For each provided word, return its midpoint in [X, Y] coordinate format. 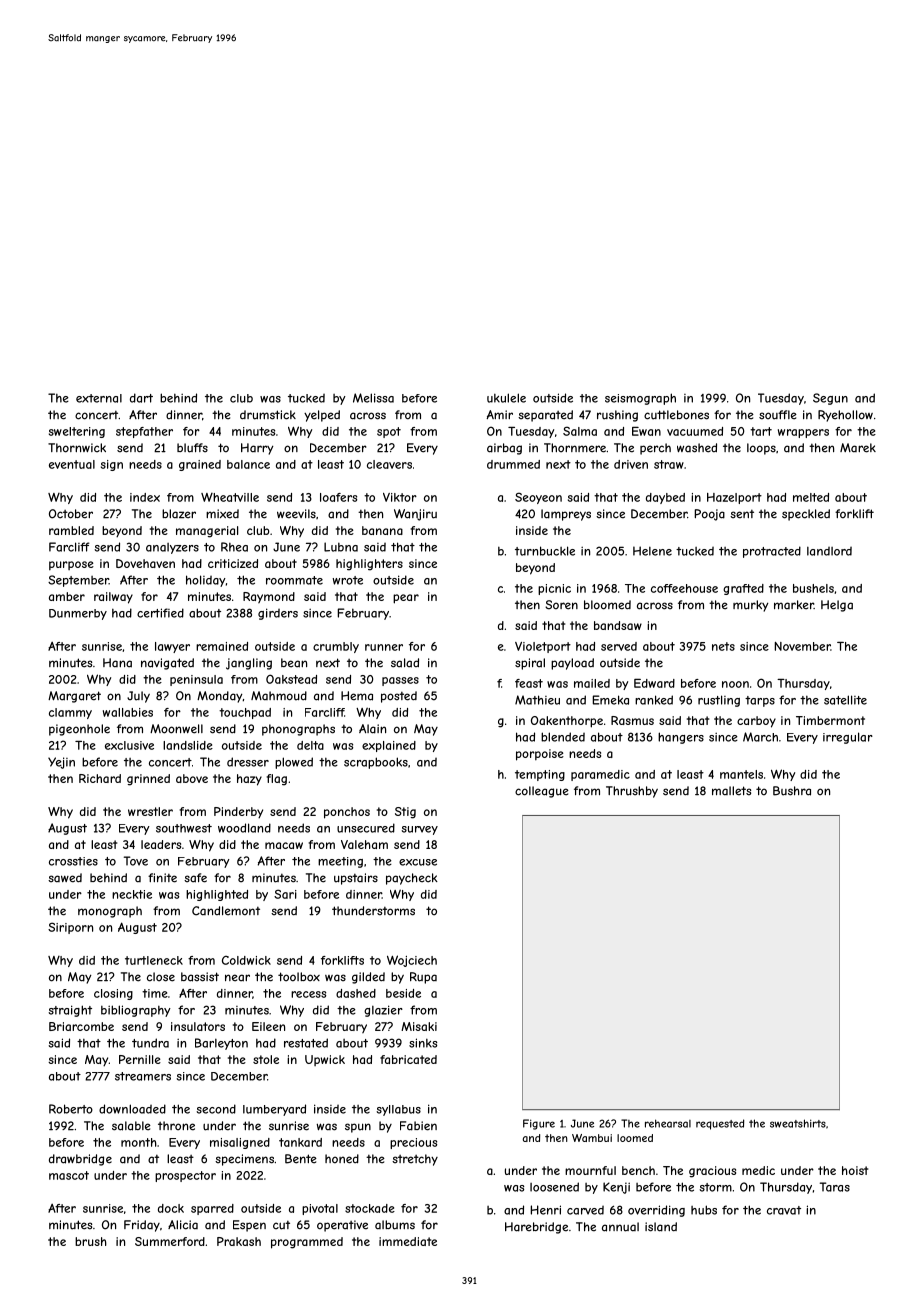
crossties [73, 861]
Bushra [792, 791]
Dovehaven [145, 563]
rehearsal [668, 1123]
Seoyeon [538, 498]
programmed [307, 1243]
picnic [554, 589]
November [802, 646]
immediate [408, 1241]
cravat [784, 1210]
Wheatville [230, 497]
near [237, 978]
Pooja [709, 515]
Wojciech [412, 961]
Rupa [423, 978]
